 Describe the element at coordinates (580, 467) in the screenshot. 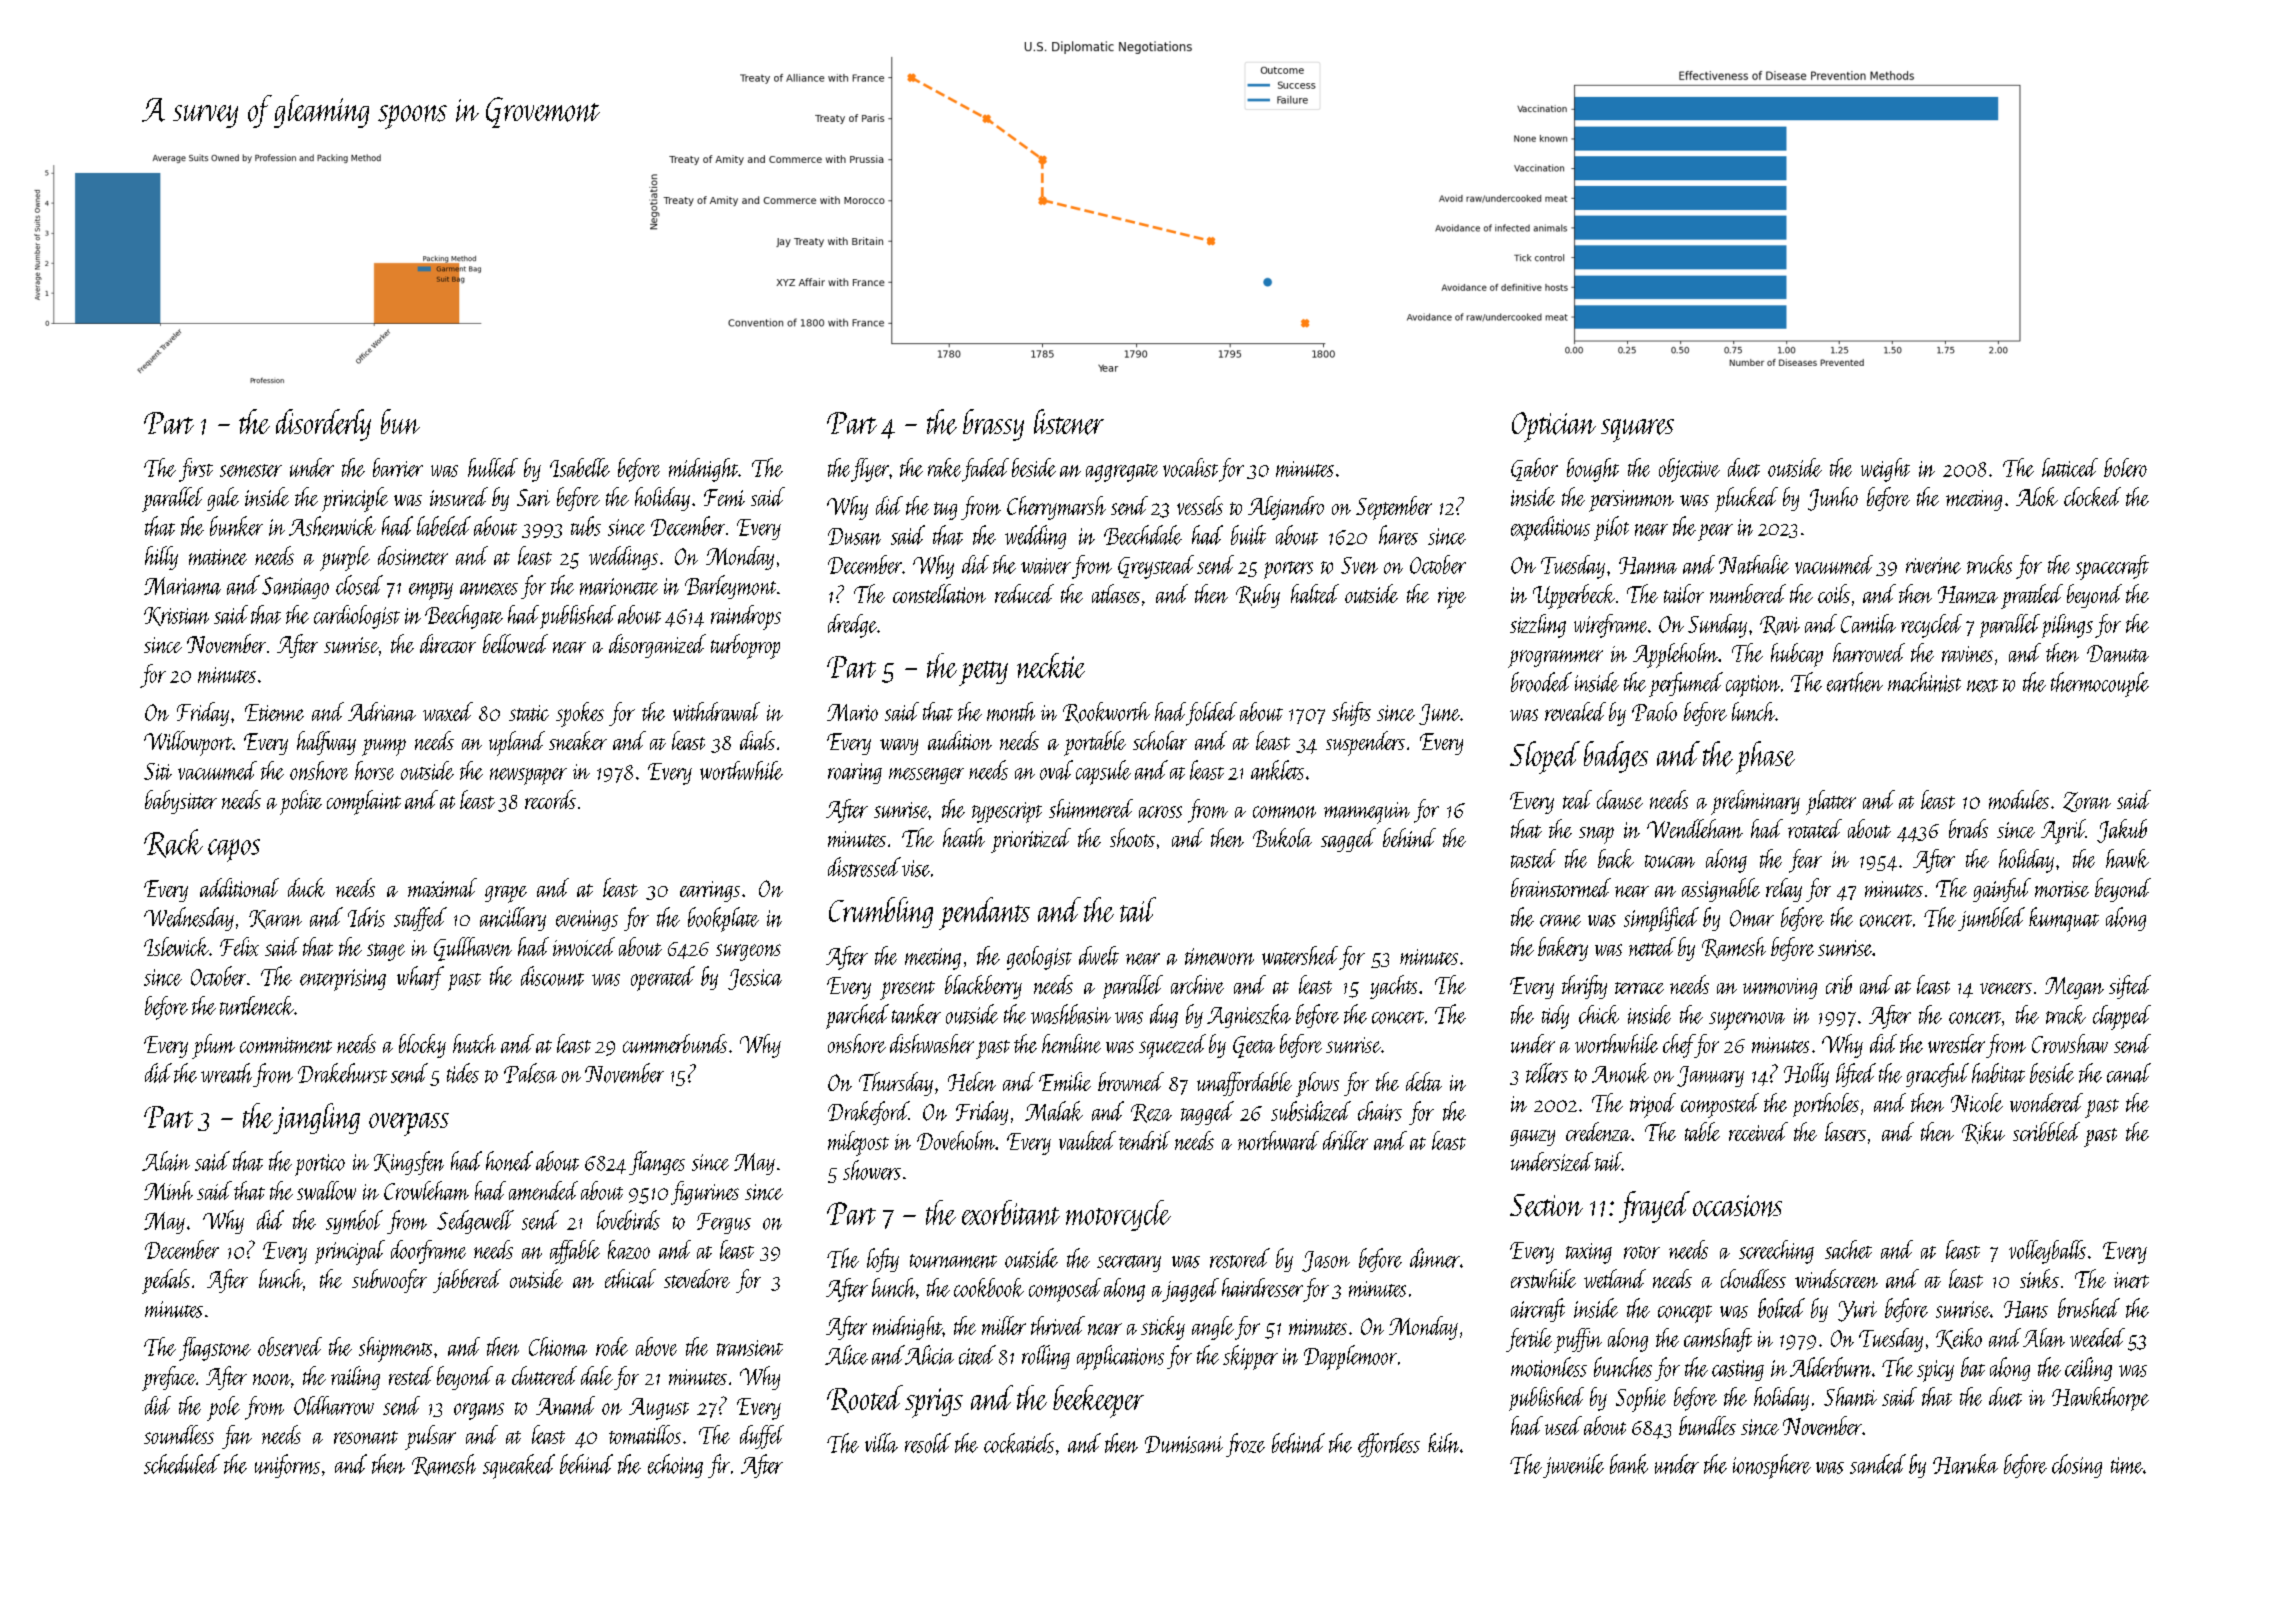

I see `Isabelle` at that location.
